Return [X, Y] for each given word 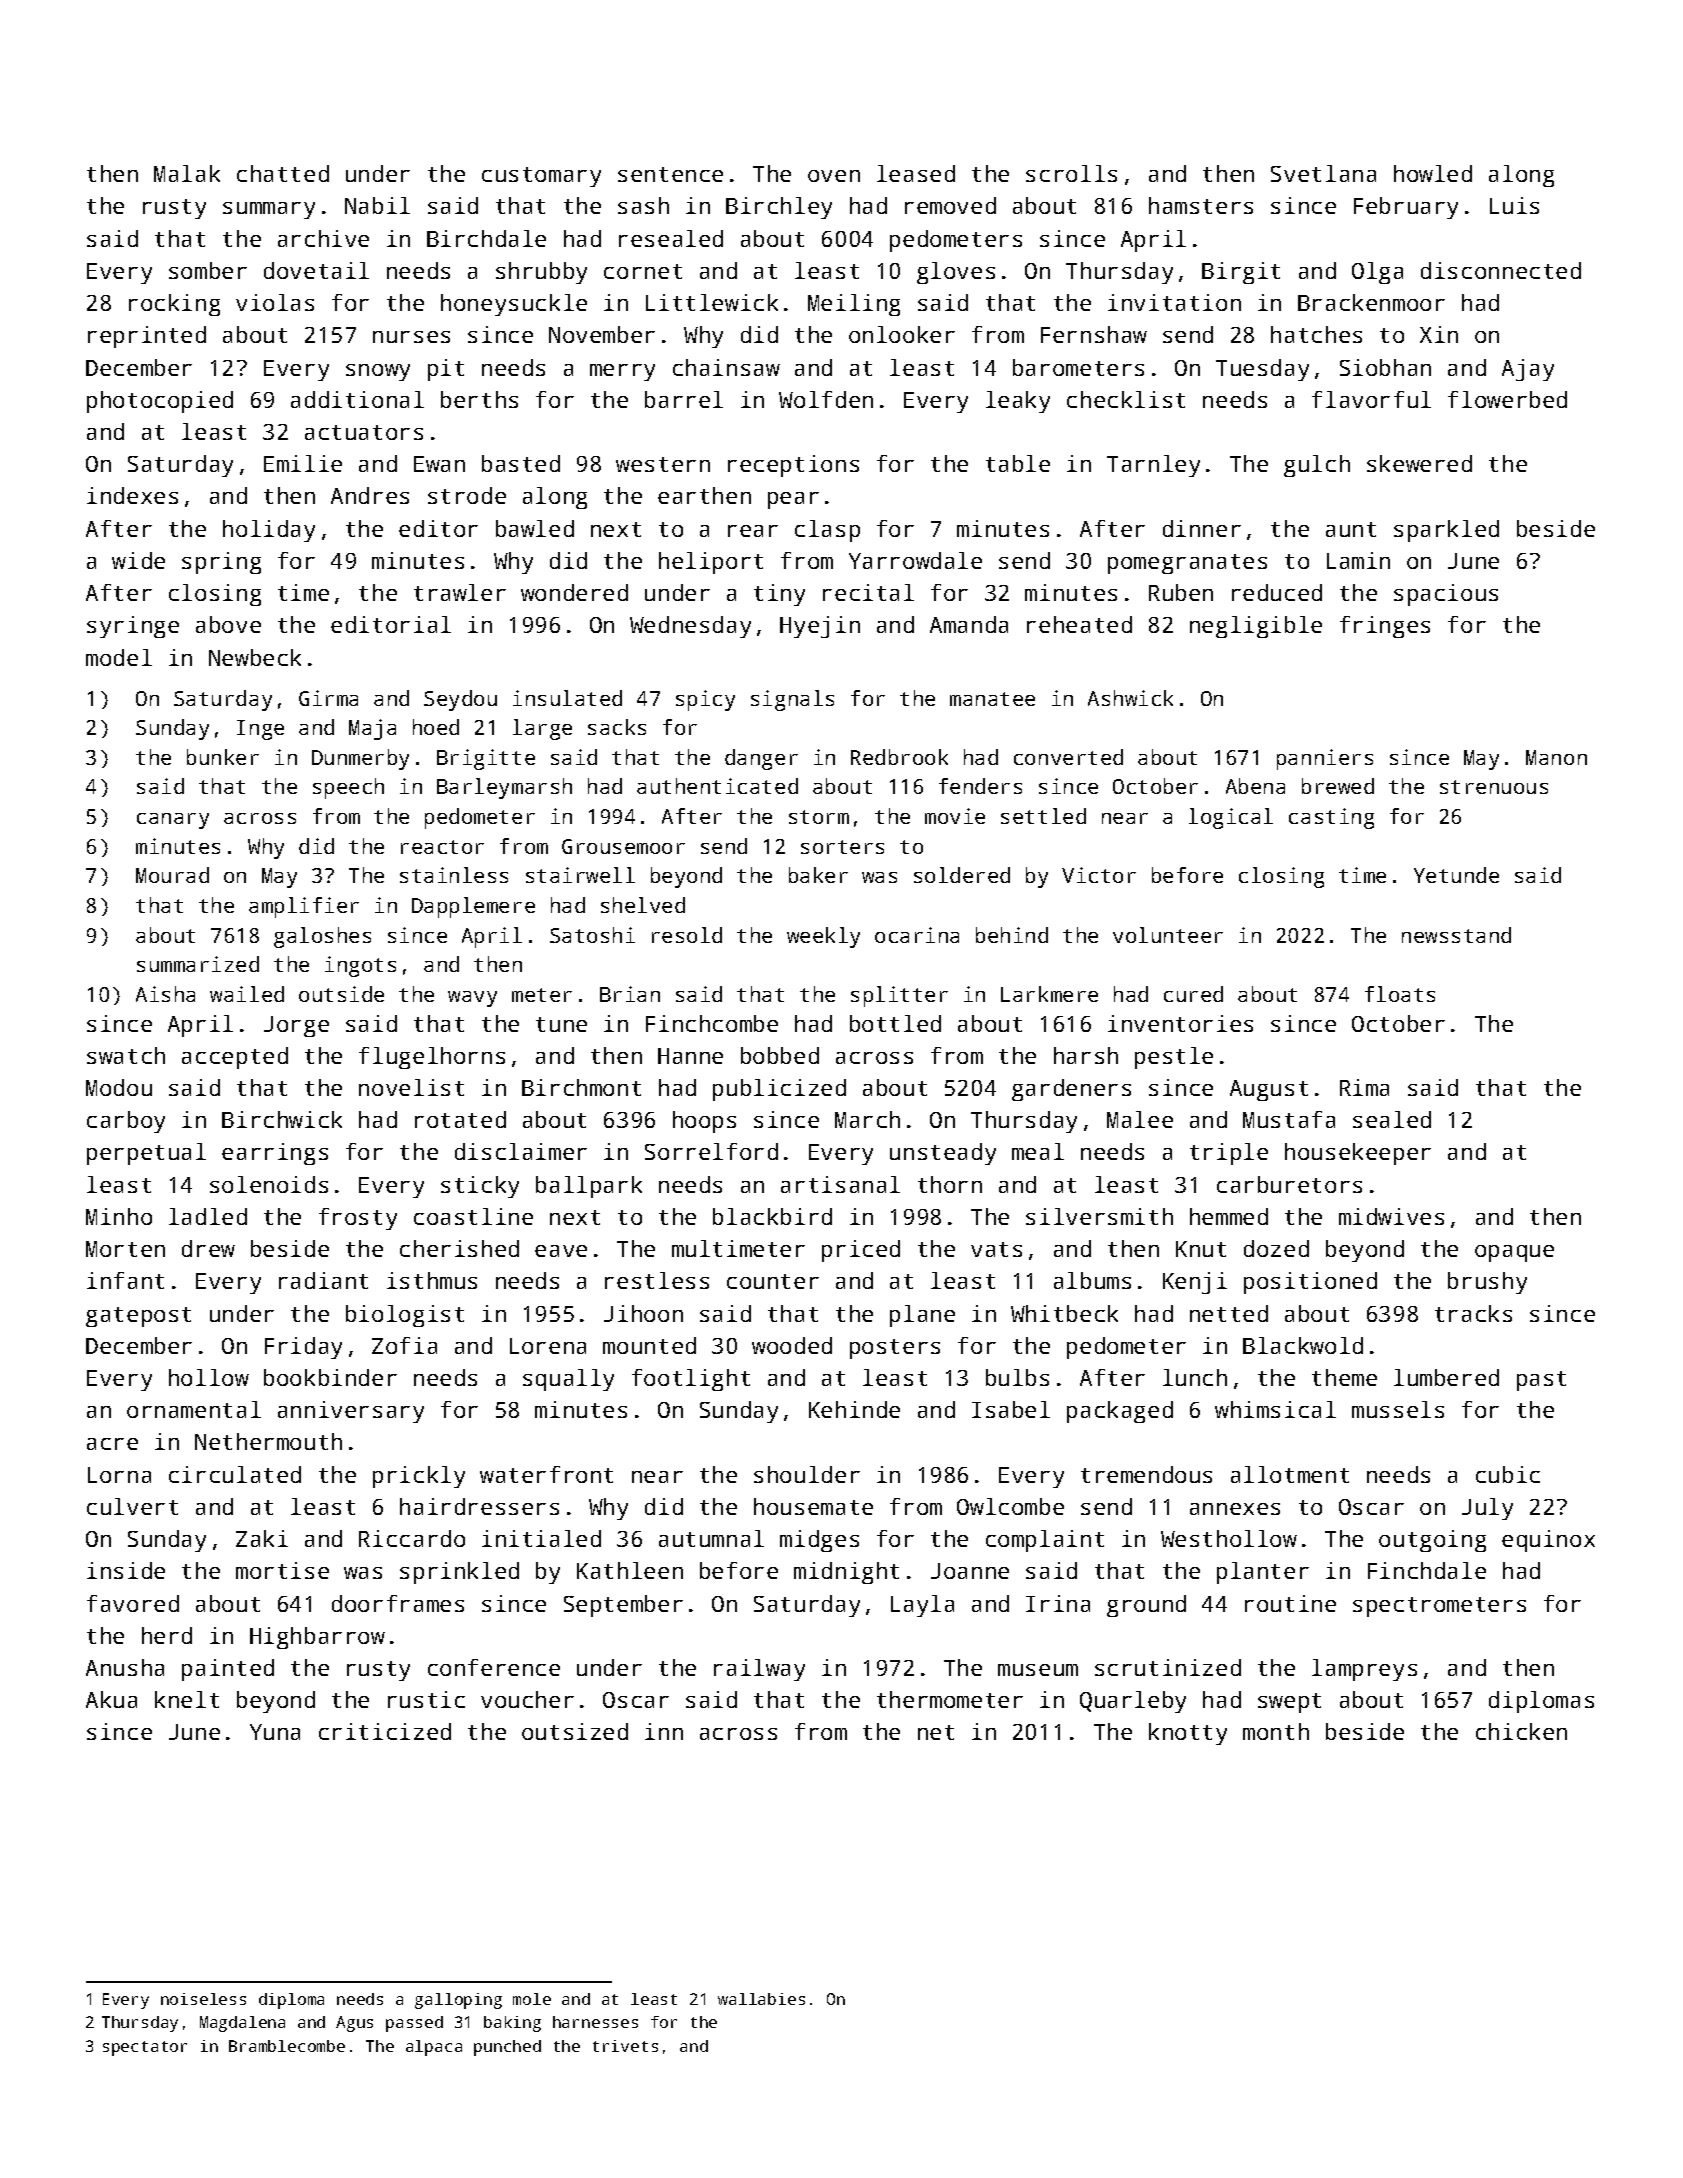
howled [1433, 173]
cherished [459, 1248]
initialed [541, 1538]
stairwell [580, 875]
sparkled [1446, 531]
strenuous [1494, 787]
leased [916, 173]
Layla [922, 1606]
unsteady [943, 1154]
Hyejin [820, 627]
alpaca [434, 2048]
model [119, 657]
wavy [472, 999]
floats [1400, 994]
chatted [283, 173]
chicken [1521, 1731]
